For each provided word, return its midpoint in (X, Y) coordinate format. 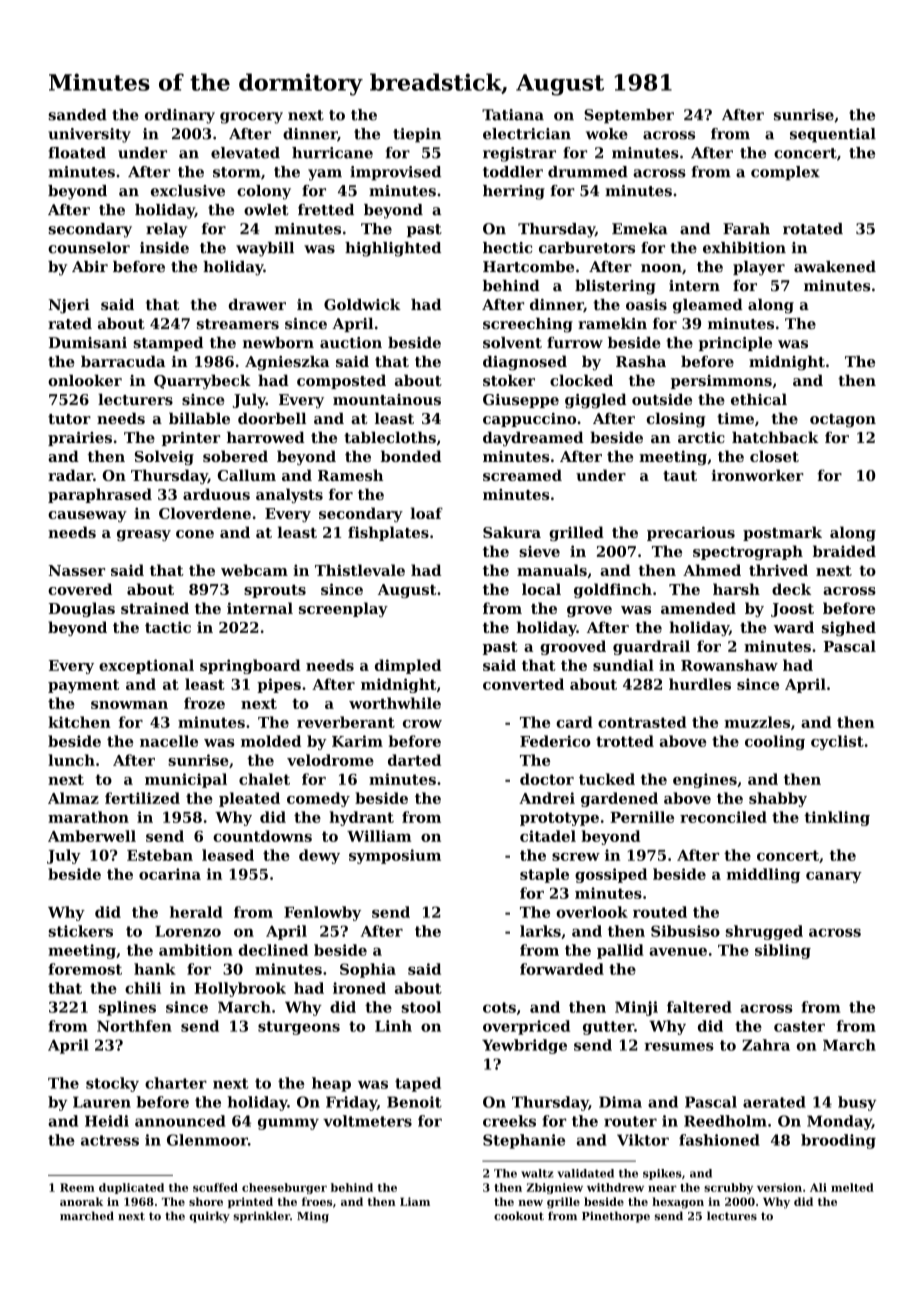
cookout (519, 1216)
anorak (81, 1201)
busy (857, 1103)
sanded (77, 115)
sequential (833, 135)
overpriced (526, 1027)
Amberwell (92, 836)
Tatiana (513, 115)
